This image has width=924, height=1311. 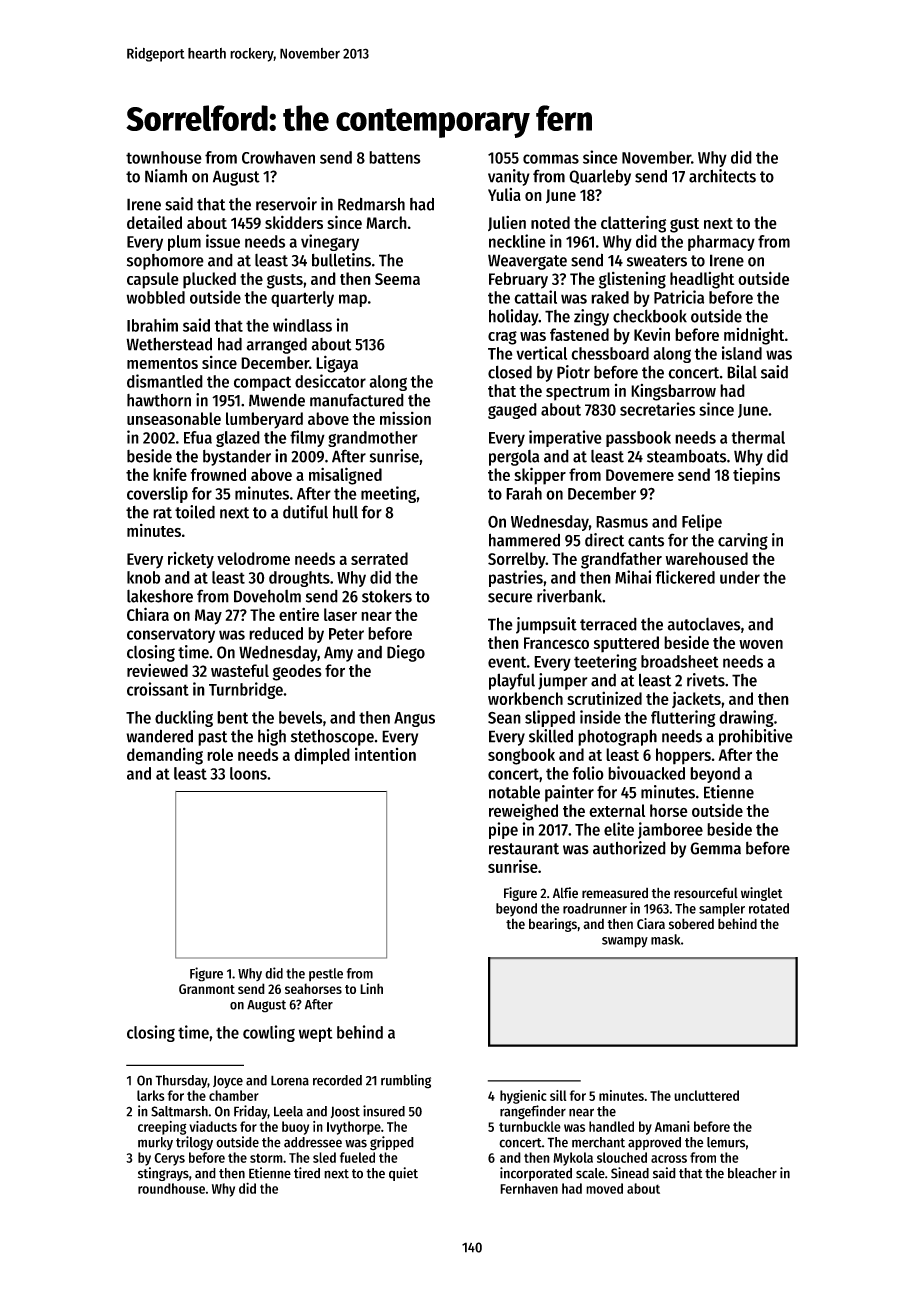 What do you see at coordinates (154, 222) in the image?
I see `detailed` at bounding box center [154, 222].
